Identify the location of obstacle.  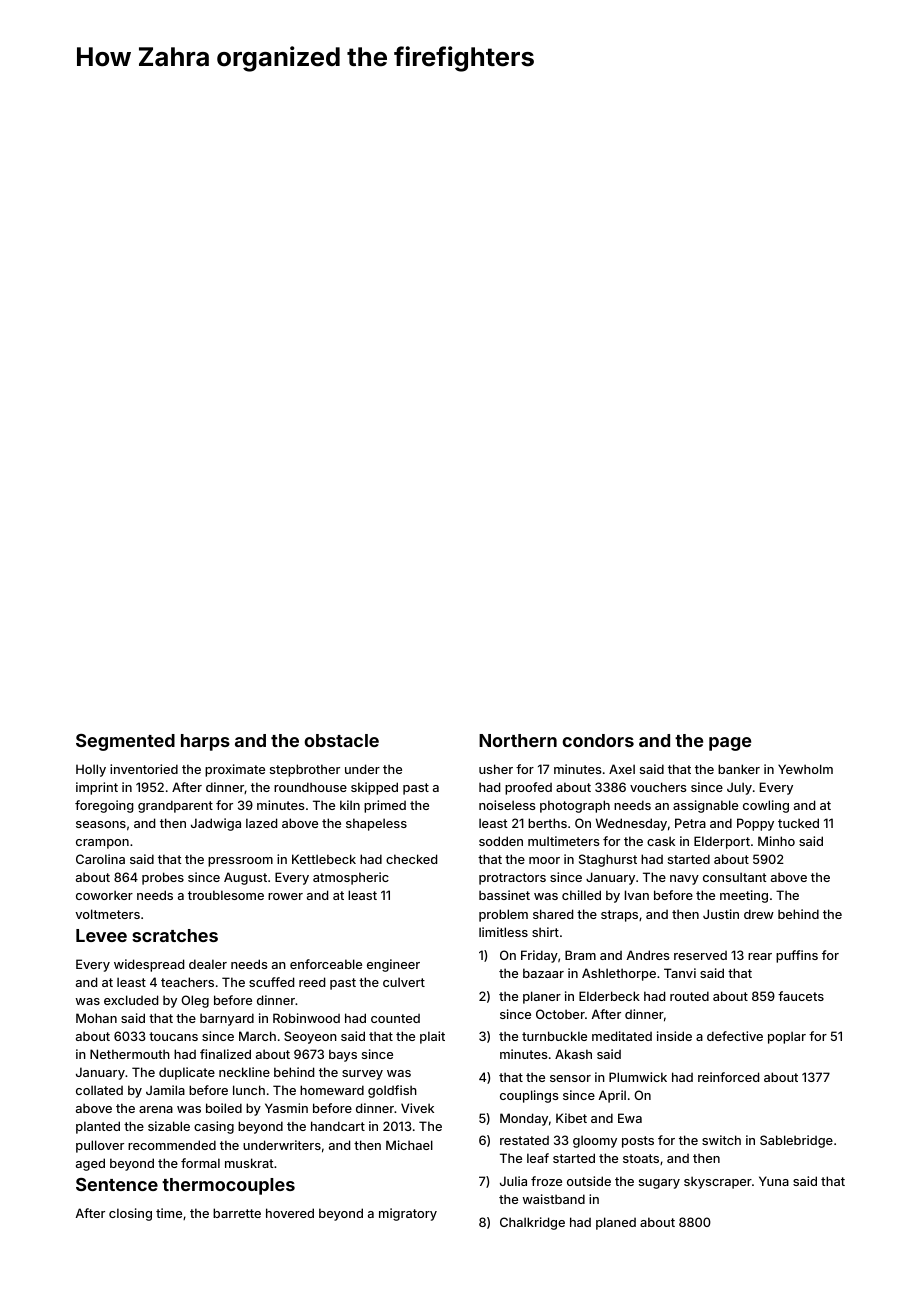
(341, 740).
